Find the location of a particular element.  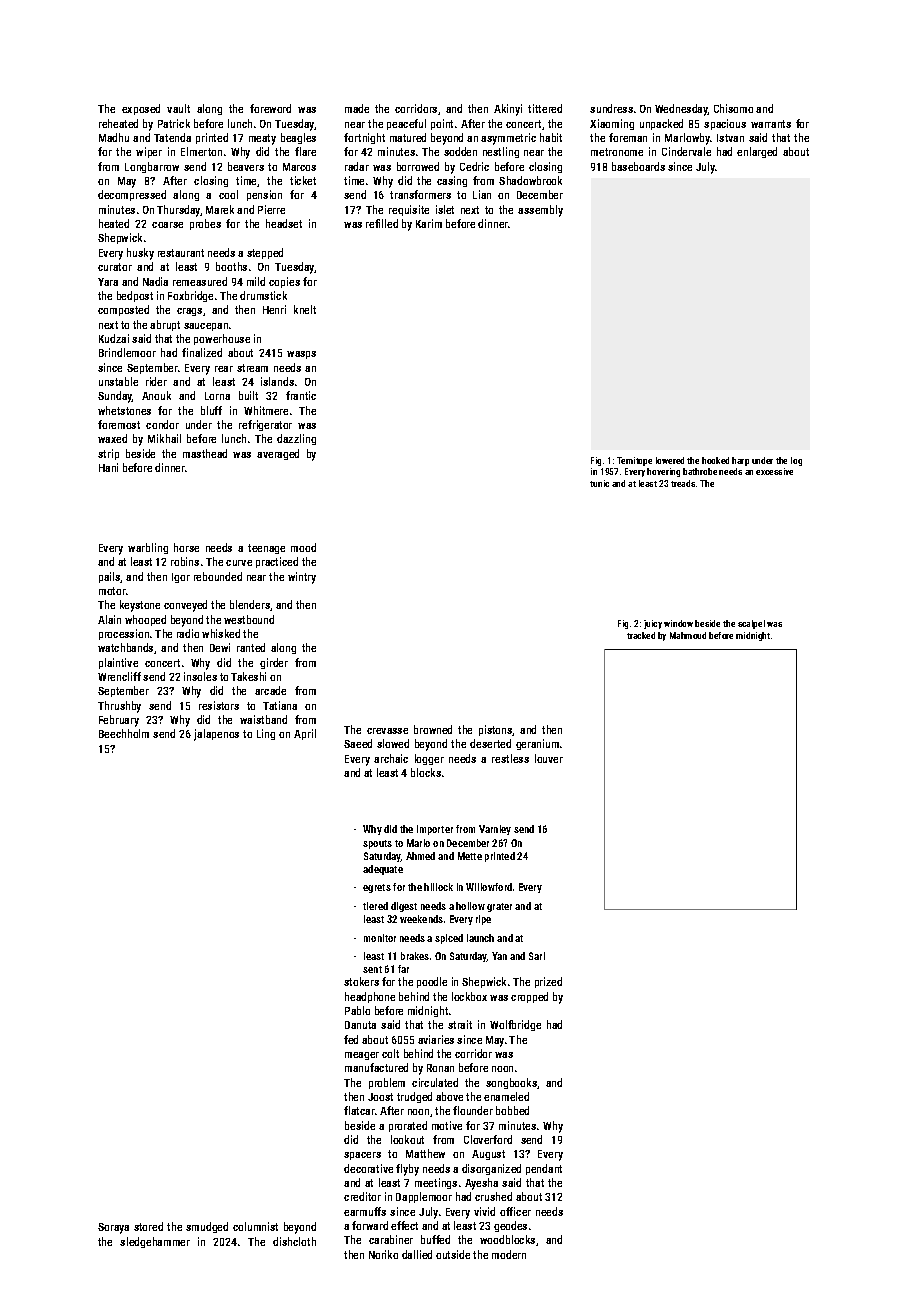

Sari is located at coordinates (537, 956).
